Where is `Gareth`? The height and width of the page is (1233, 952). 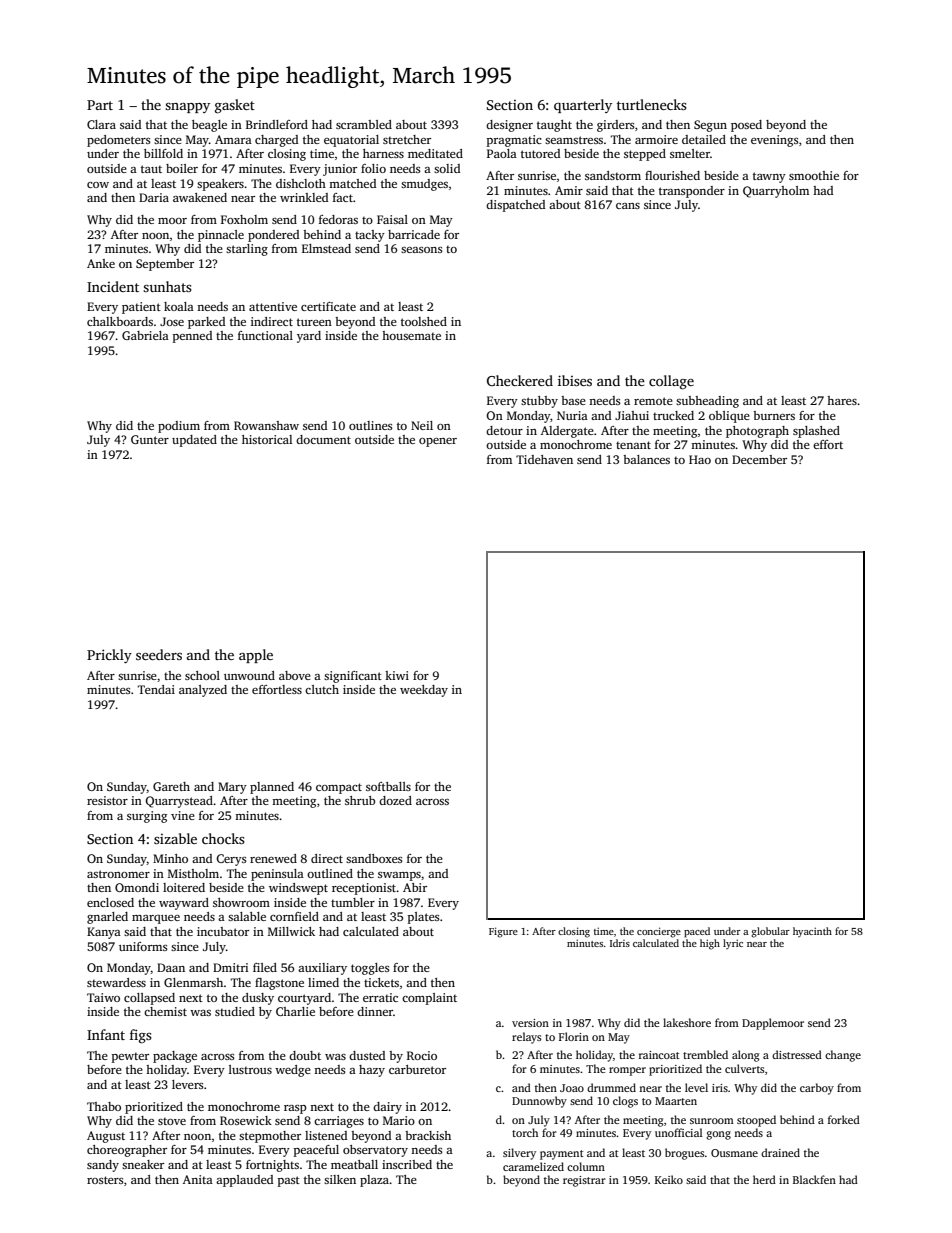 Gareth is located at coordinates (171, 786).
